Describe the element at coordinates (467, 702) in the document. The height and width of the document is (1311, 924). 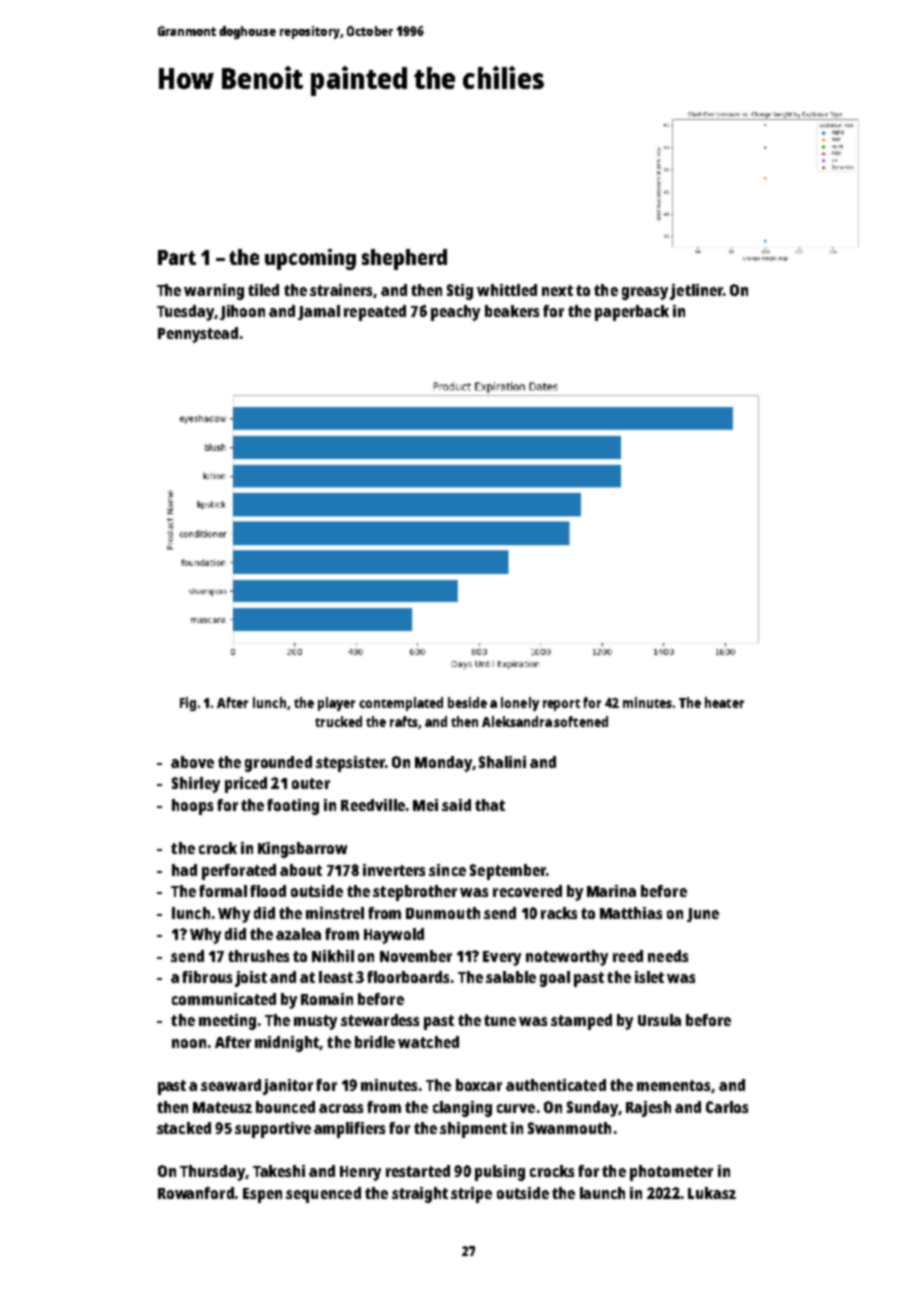
I see `beside` at that location.
